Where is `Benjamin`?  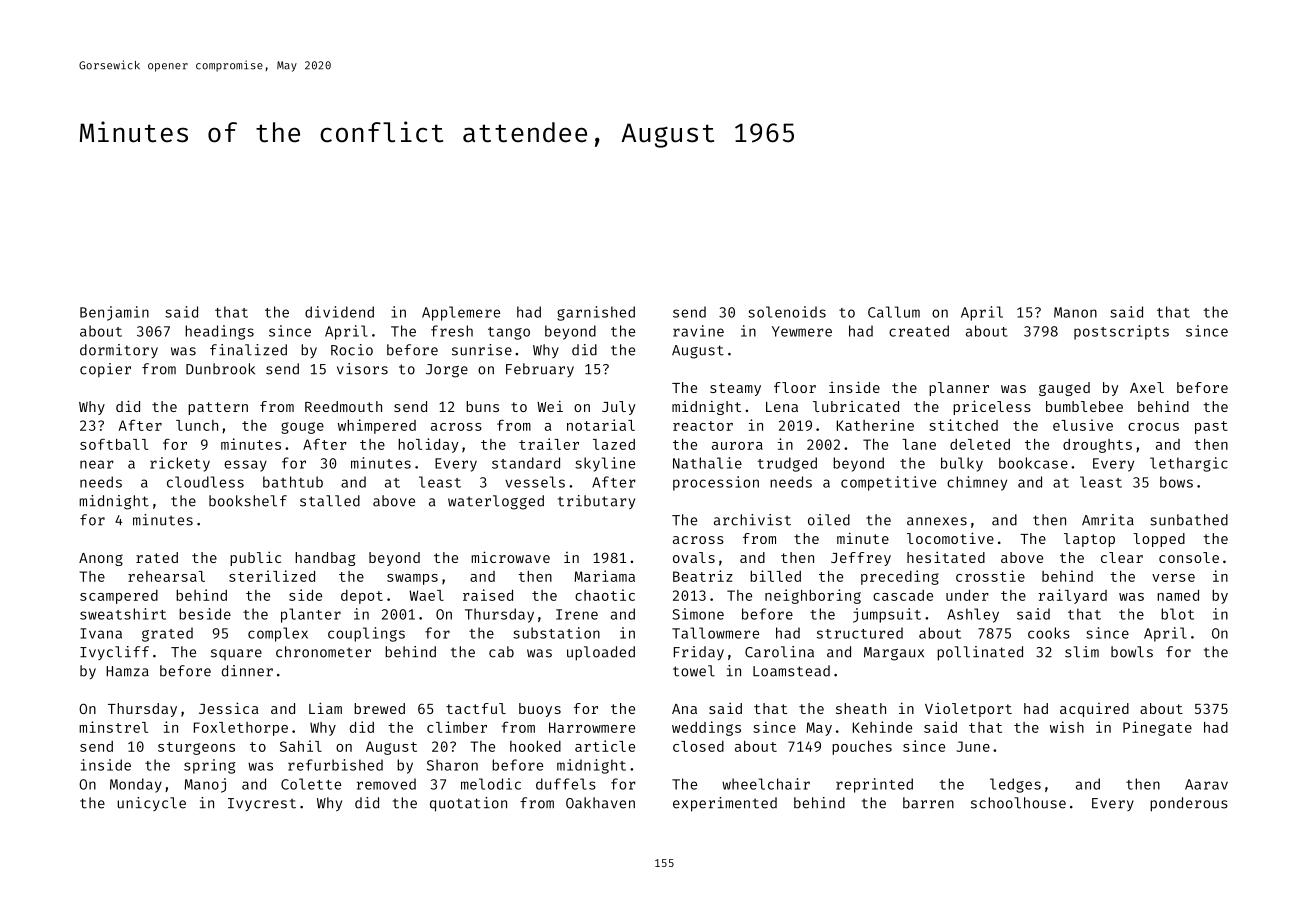
Benjamin is located at coordinates (114, 313).
